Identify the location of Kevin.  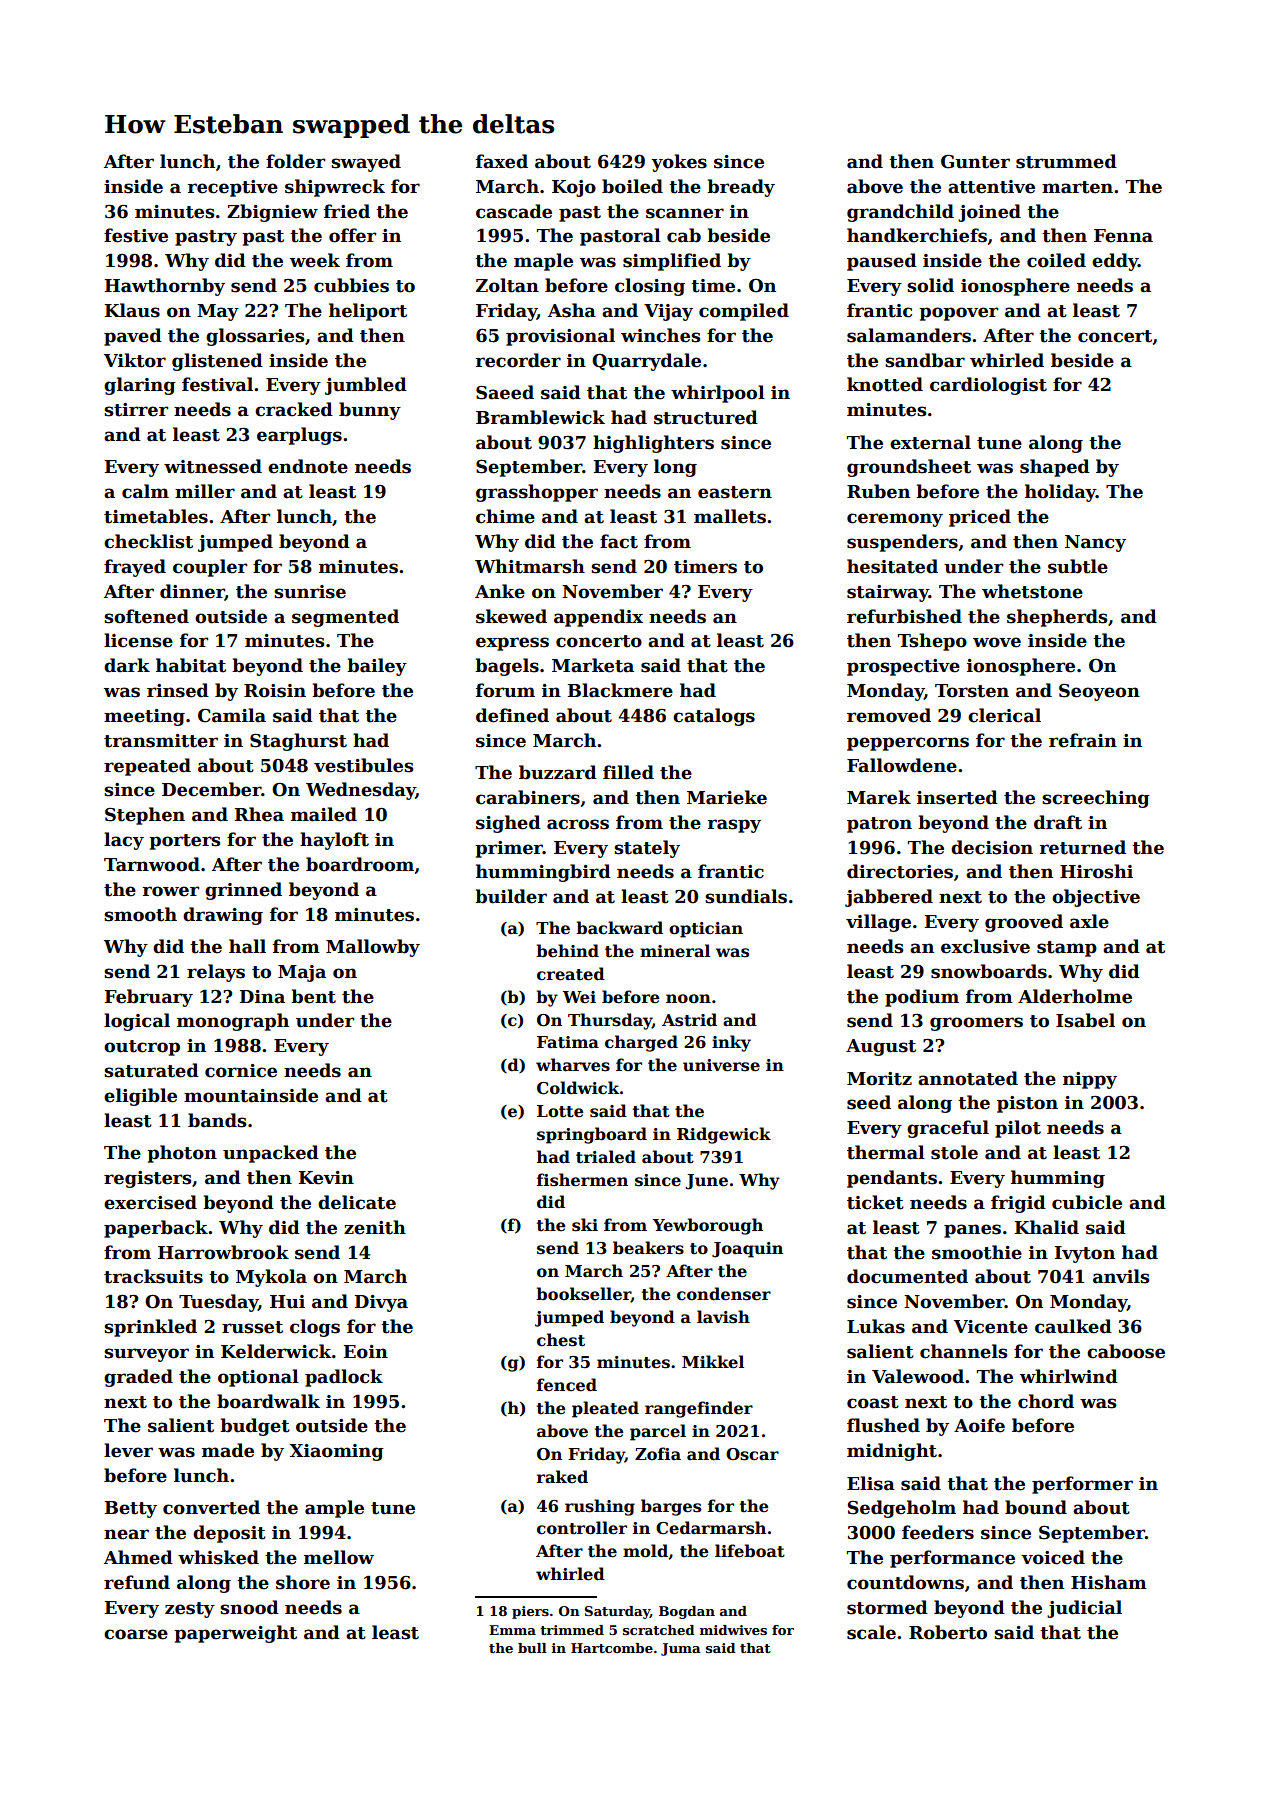
(326, 1178).
